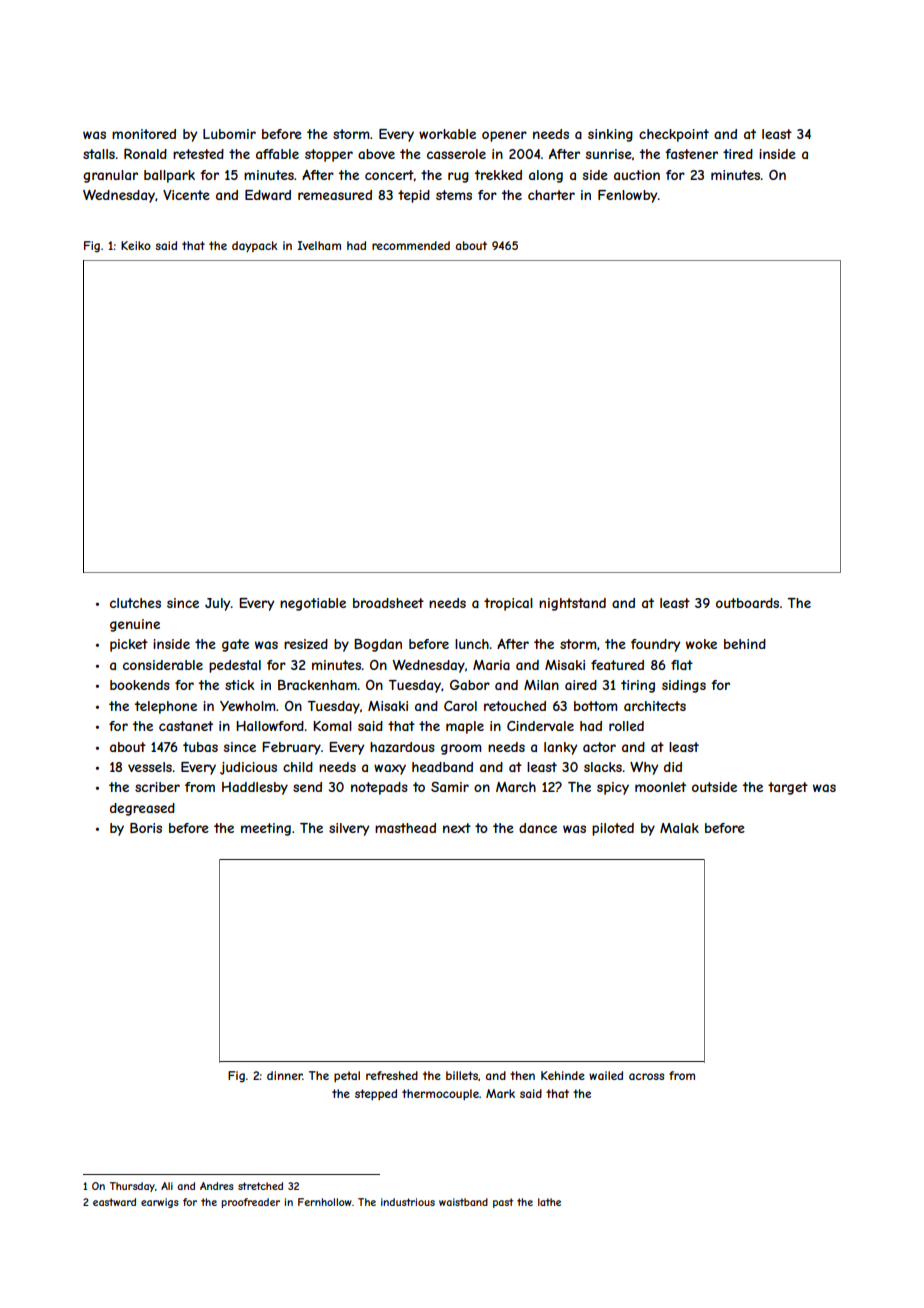  Describe the element at coordinates (388, 603) in the page. I see `broadsheet` at that location.
